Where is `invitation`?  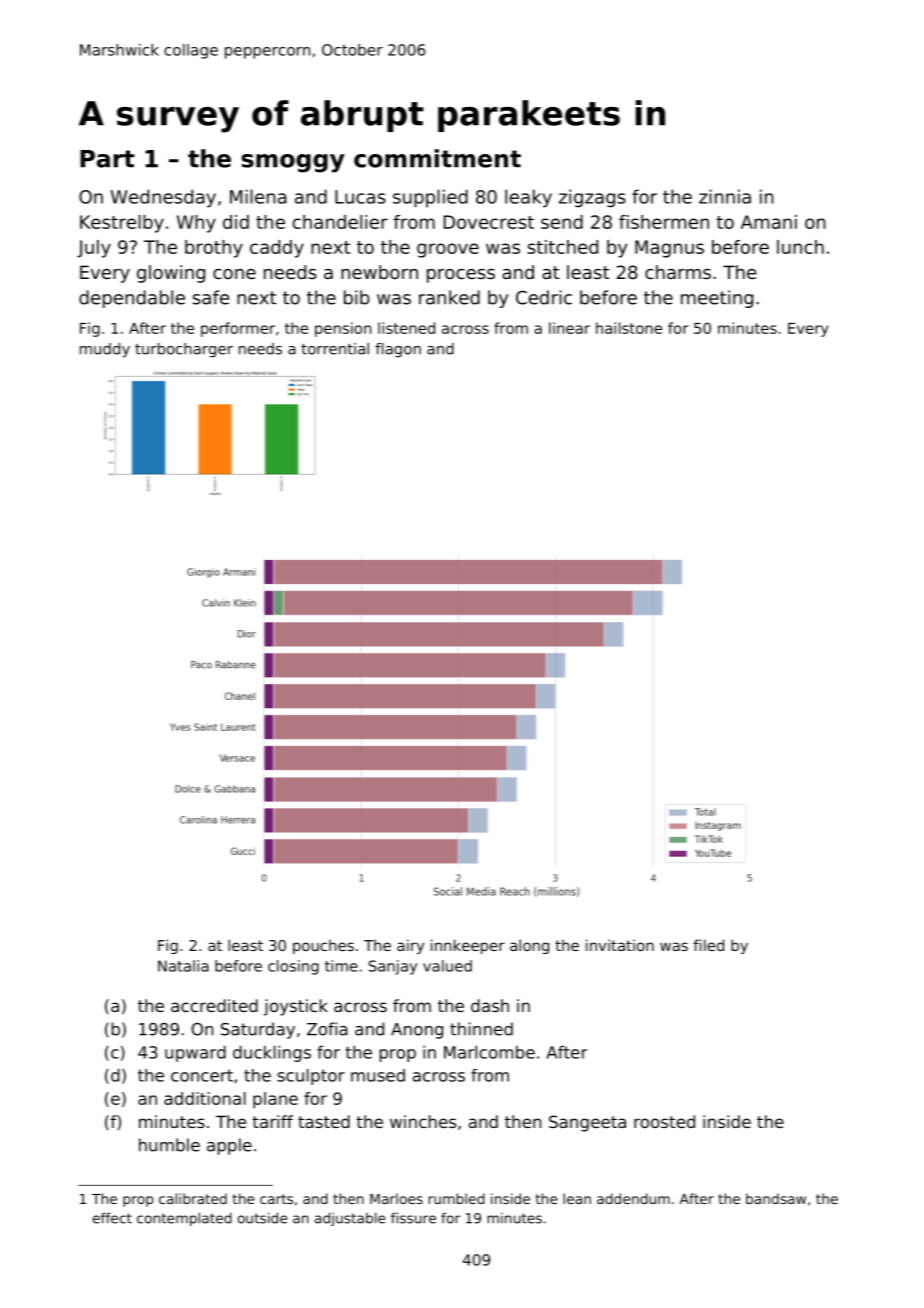 invitation is located at coordinates (620, 945).
